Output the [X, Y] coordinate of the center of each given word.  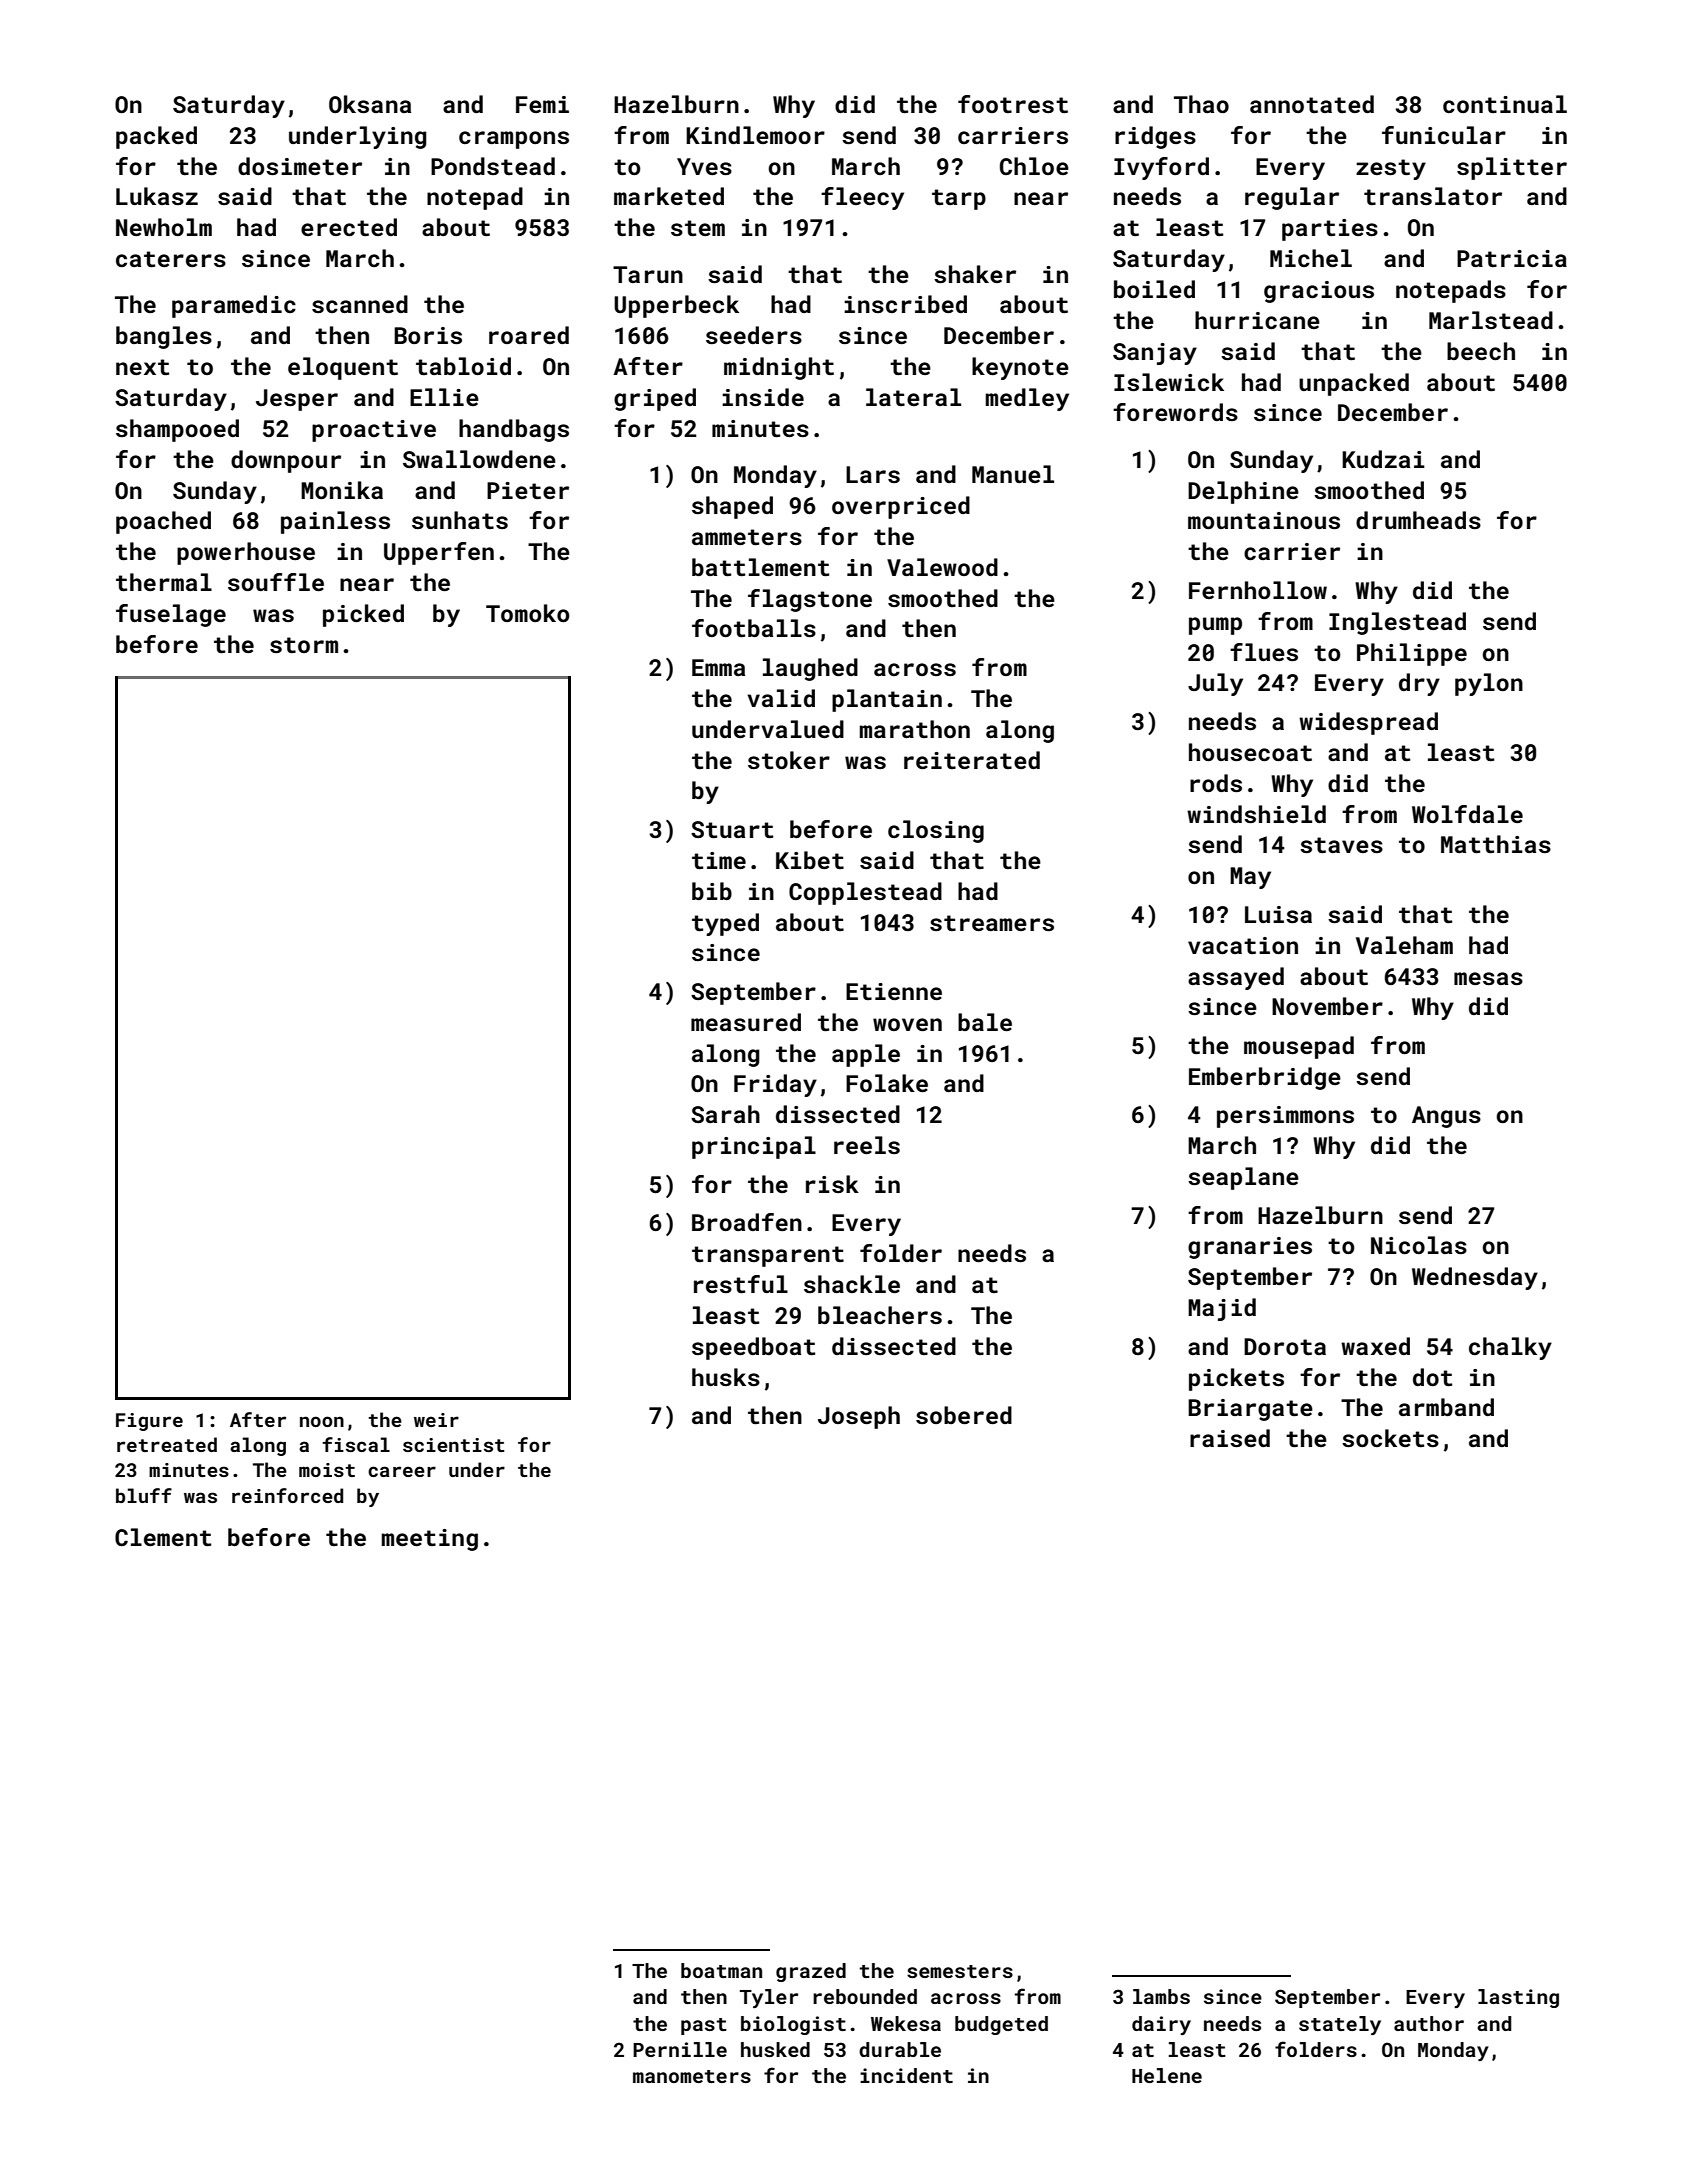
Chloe [1034, 166]
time [719, 860]
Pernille [680, 2049]
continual [1505, 104]
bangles [164, 337]
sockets [1390, 1438]
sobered [964, 1415]
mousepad [1299, 1047]
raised [1230, 1438]
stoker [789, 760]
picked [363, 615]
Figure [149, 1422]
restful [741, 1284]
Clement [163, 1537]
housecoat [1250, 752]
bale [985, 1022]
